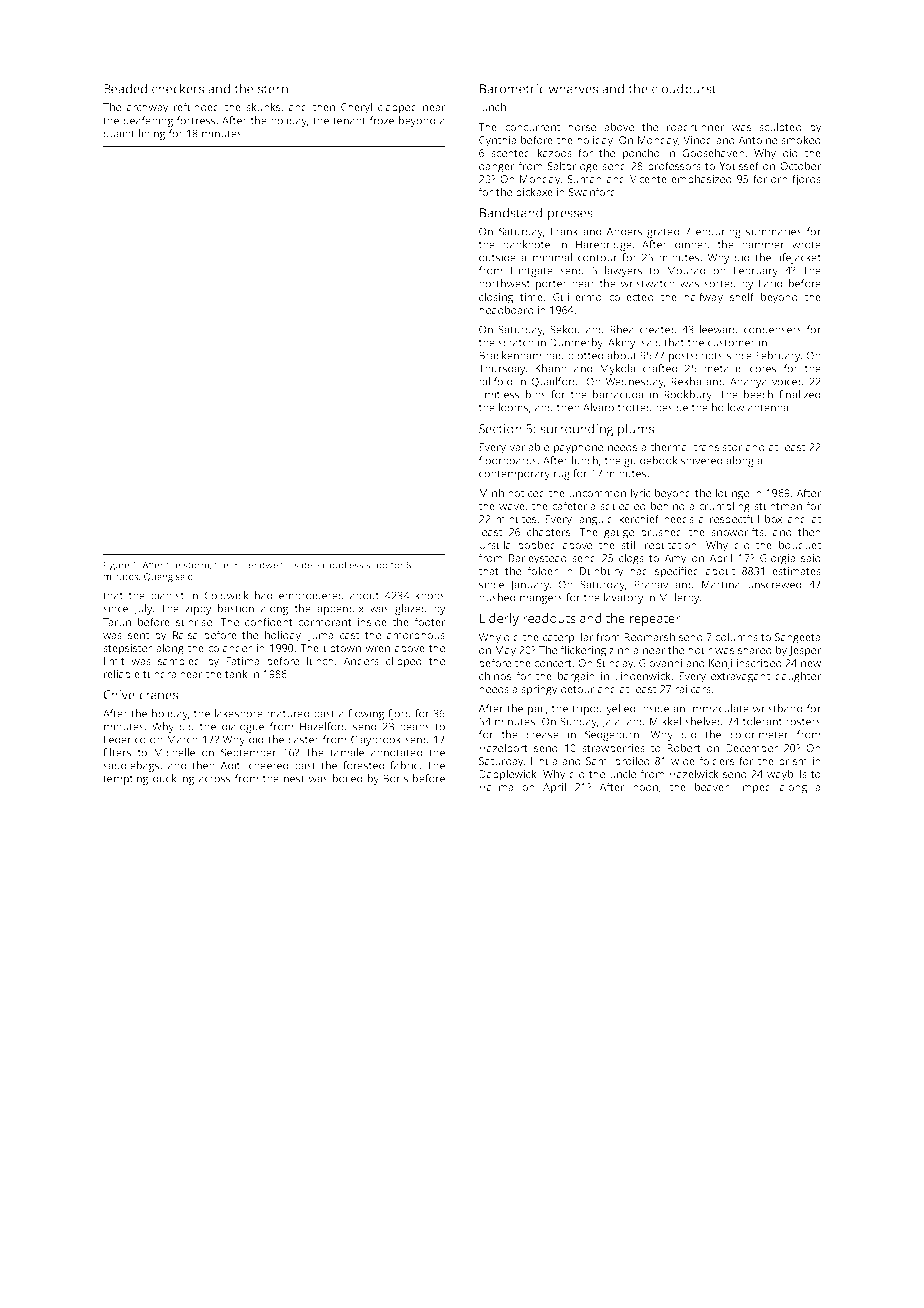 This document has height=1308, width=924. Describe the element at coordinates (273, 89) in the document. I see `stern` at that location.
